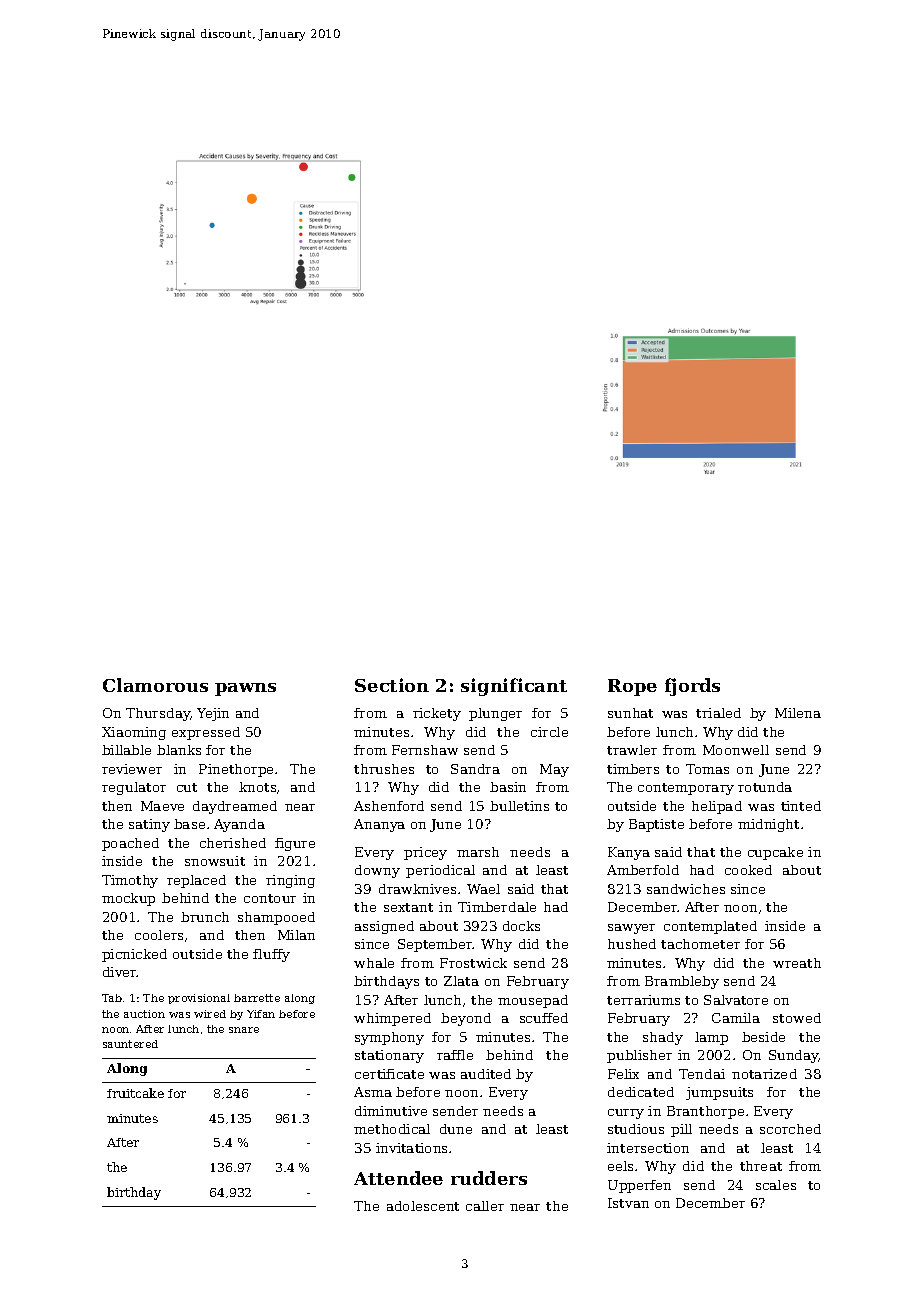  I want to click on stationary, so click(389, 1056).
